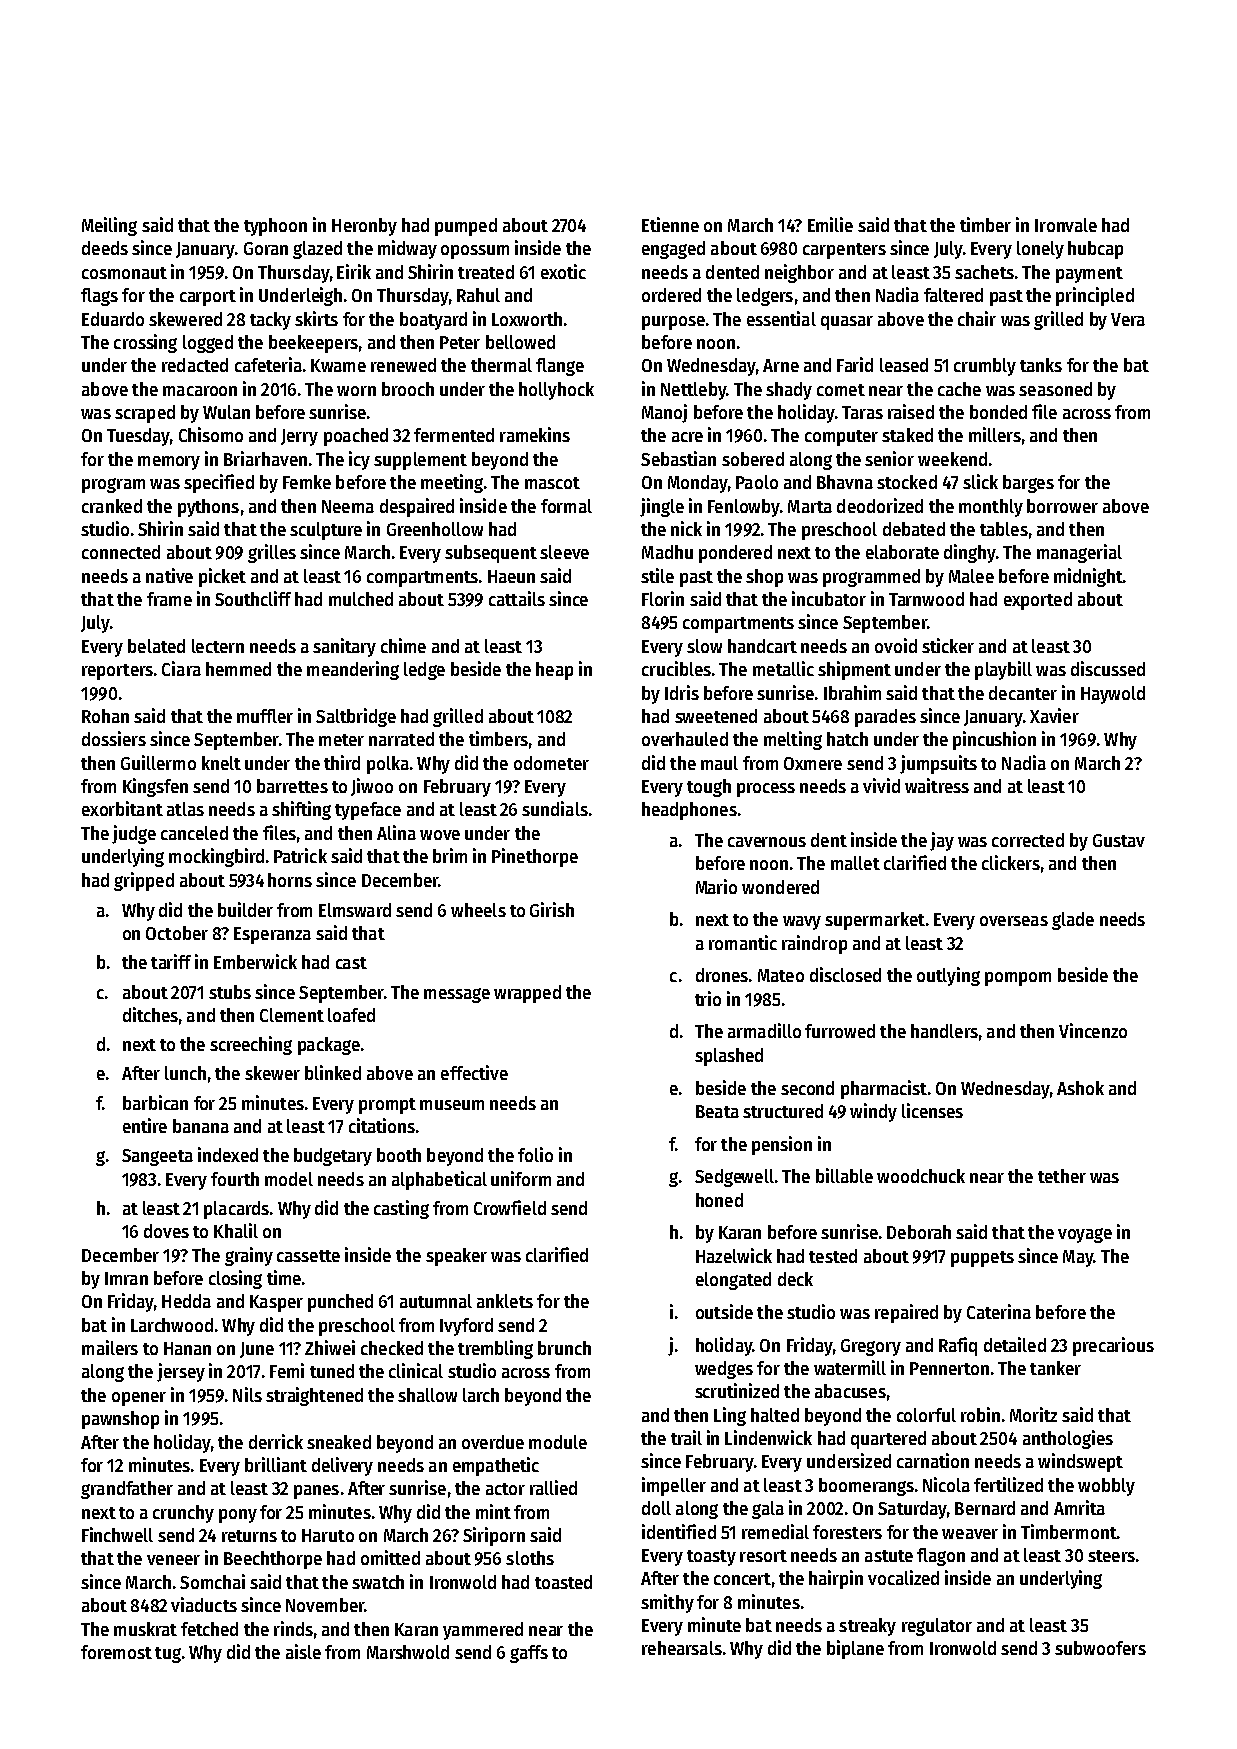 The image size is (1237, 1749). What do you see at coordinates (276, 1441) in the screenshot?
I see `derrick` at bounding box center [276, 1441].
